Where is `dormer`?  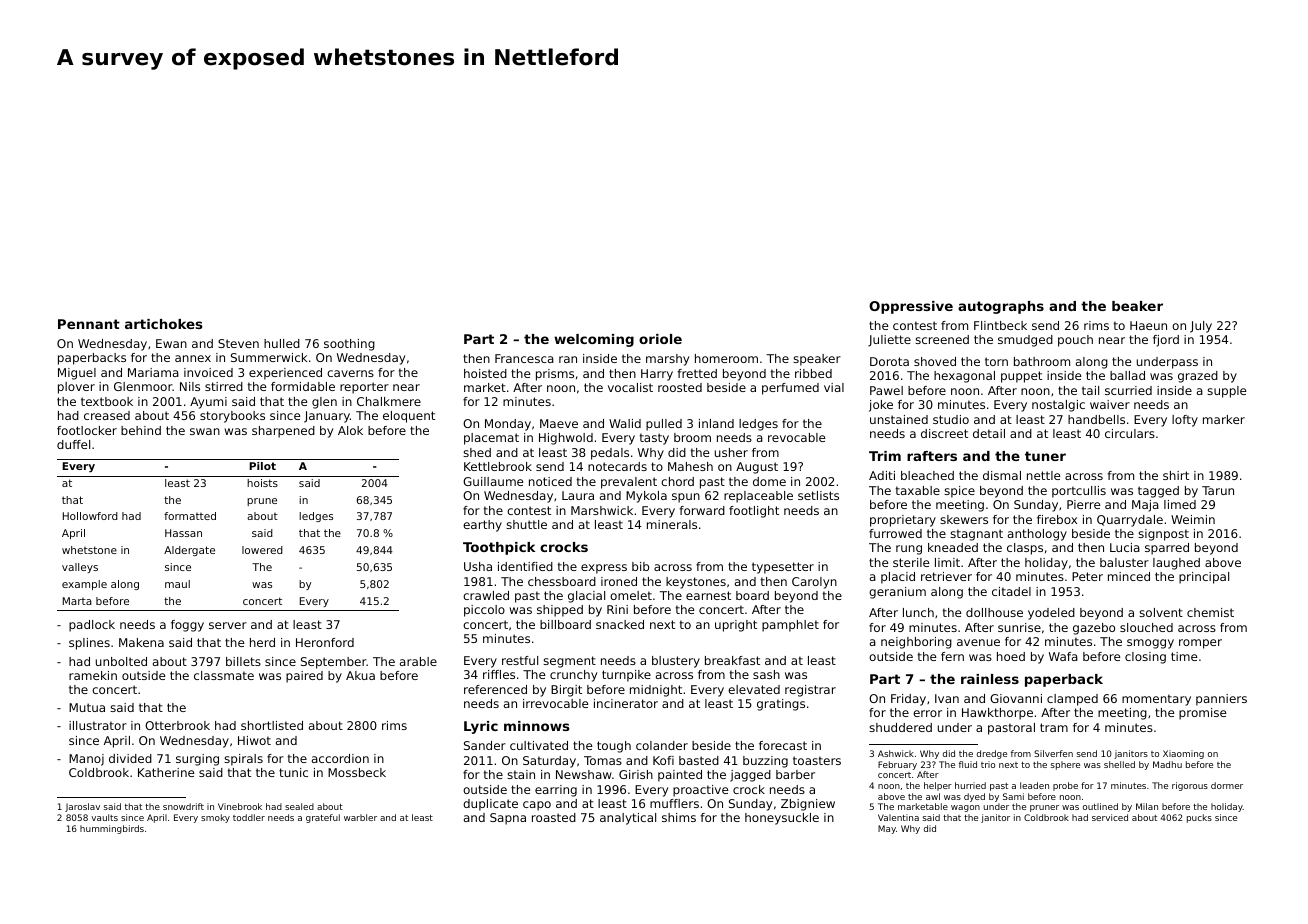 dormer is located at coordinates (1227, 785).
